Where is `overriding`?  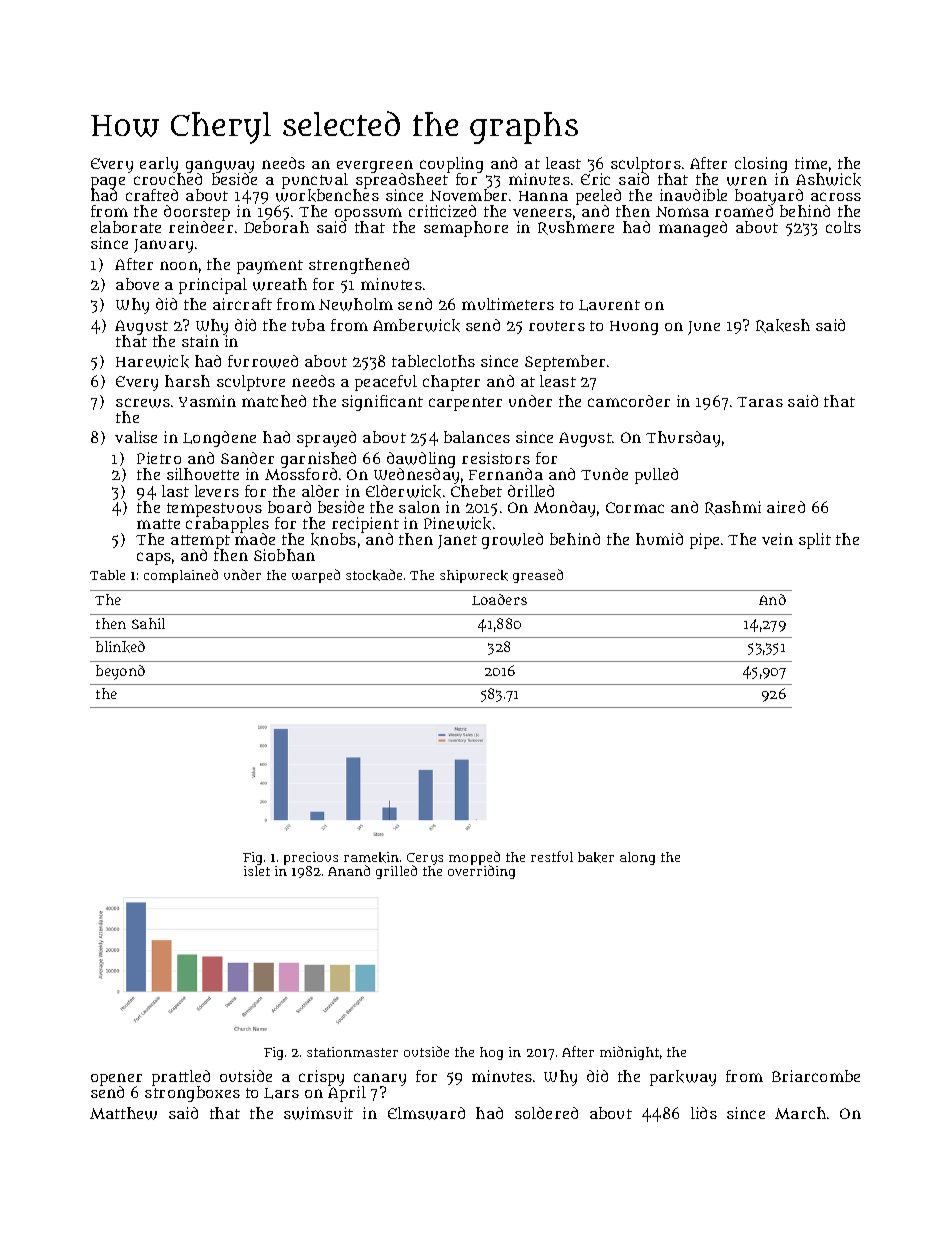 overriding is located at coordinates (481, 872).
